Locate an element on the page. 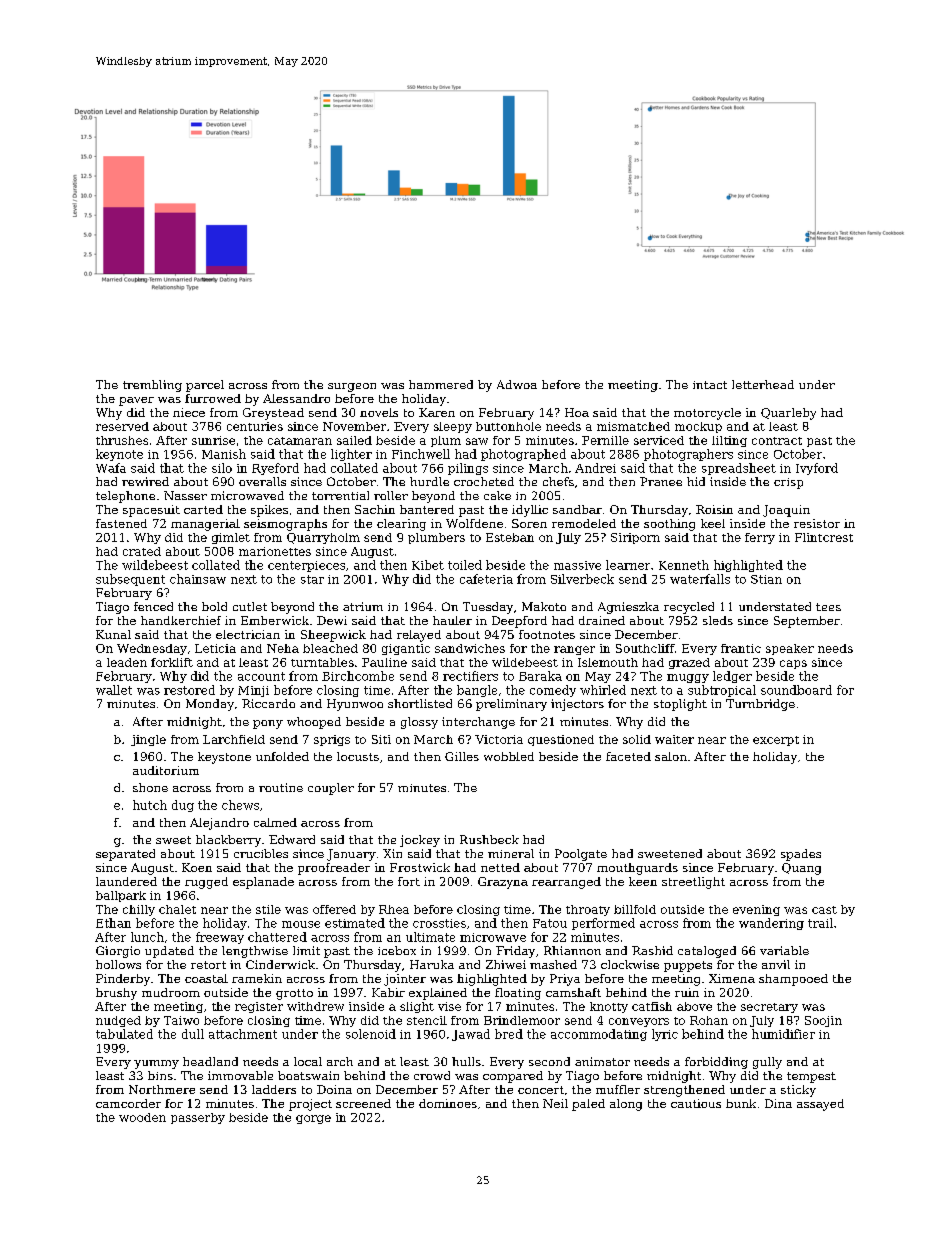 Image resolution: width=952 pixels, height=1233 pixels. jingle is located at coordinates (148, 740).
